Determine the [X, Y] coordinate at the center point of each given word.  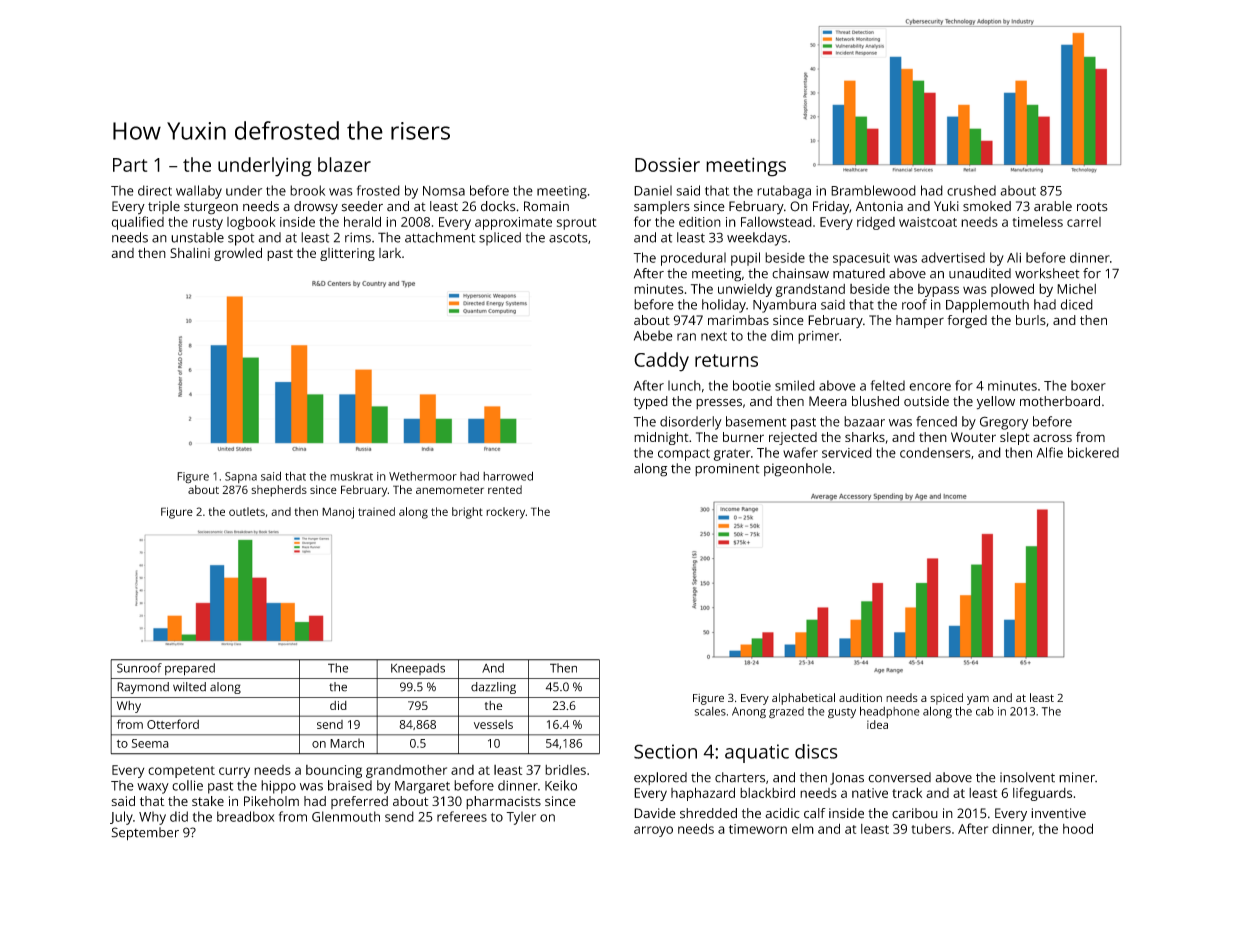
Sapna [241, 477]
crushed [971, 190]
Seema [150, 743]
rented [505, 489]
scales [710, 711]
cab [985, 711]
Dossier [667, 164]
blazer [344, 164]
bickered [1093, 452]
